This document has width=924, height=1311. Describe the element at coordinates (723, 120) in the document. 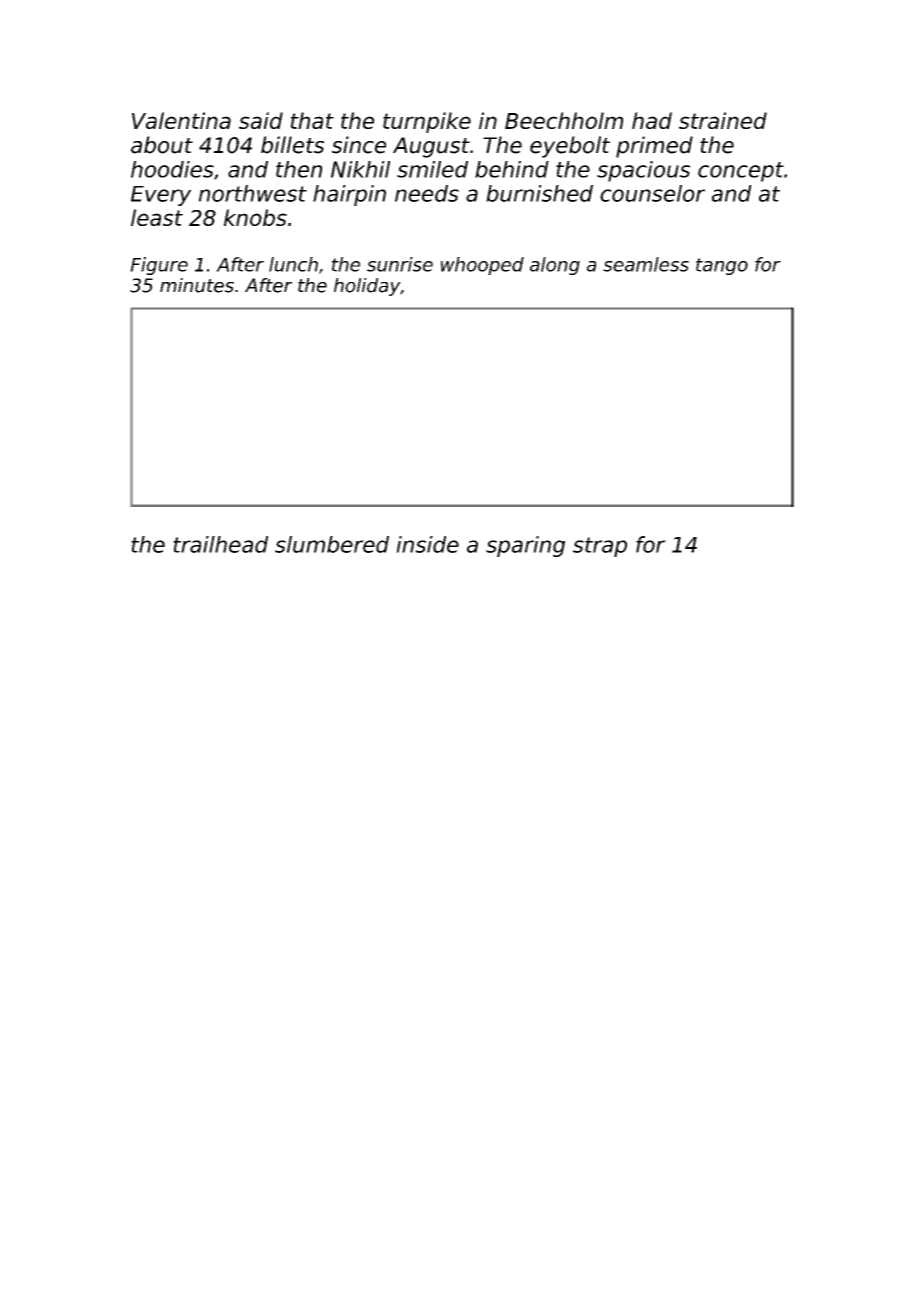

I see `strained` at that location.
